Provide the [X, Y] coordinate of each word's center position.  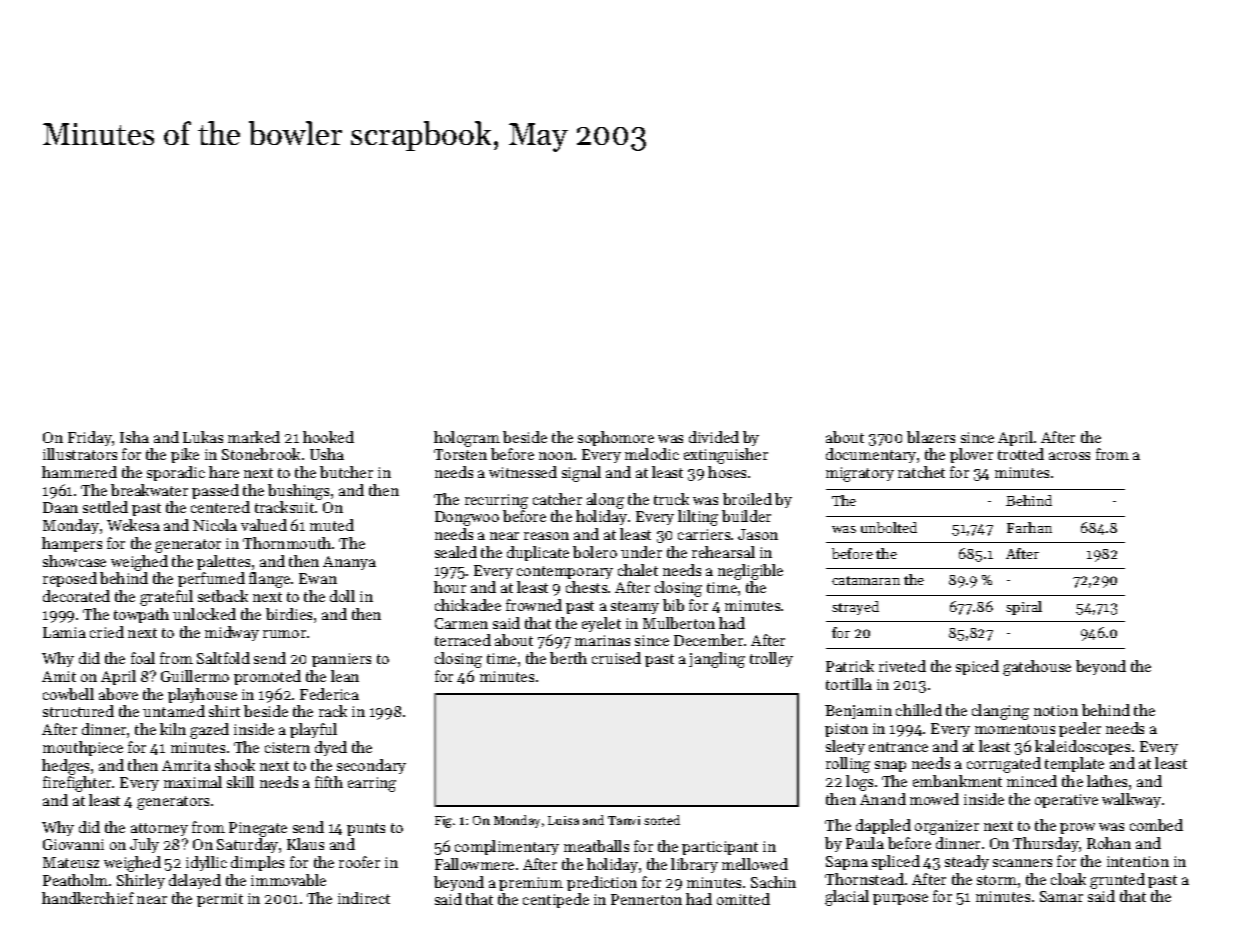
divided [714, 437]
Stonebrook [261, 454]
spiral [1024, 608]
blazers [931, 437]
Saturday [247, 845]
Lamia [64, 632]
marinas [602, 640]
